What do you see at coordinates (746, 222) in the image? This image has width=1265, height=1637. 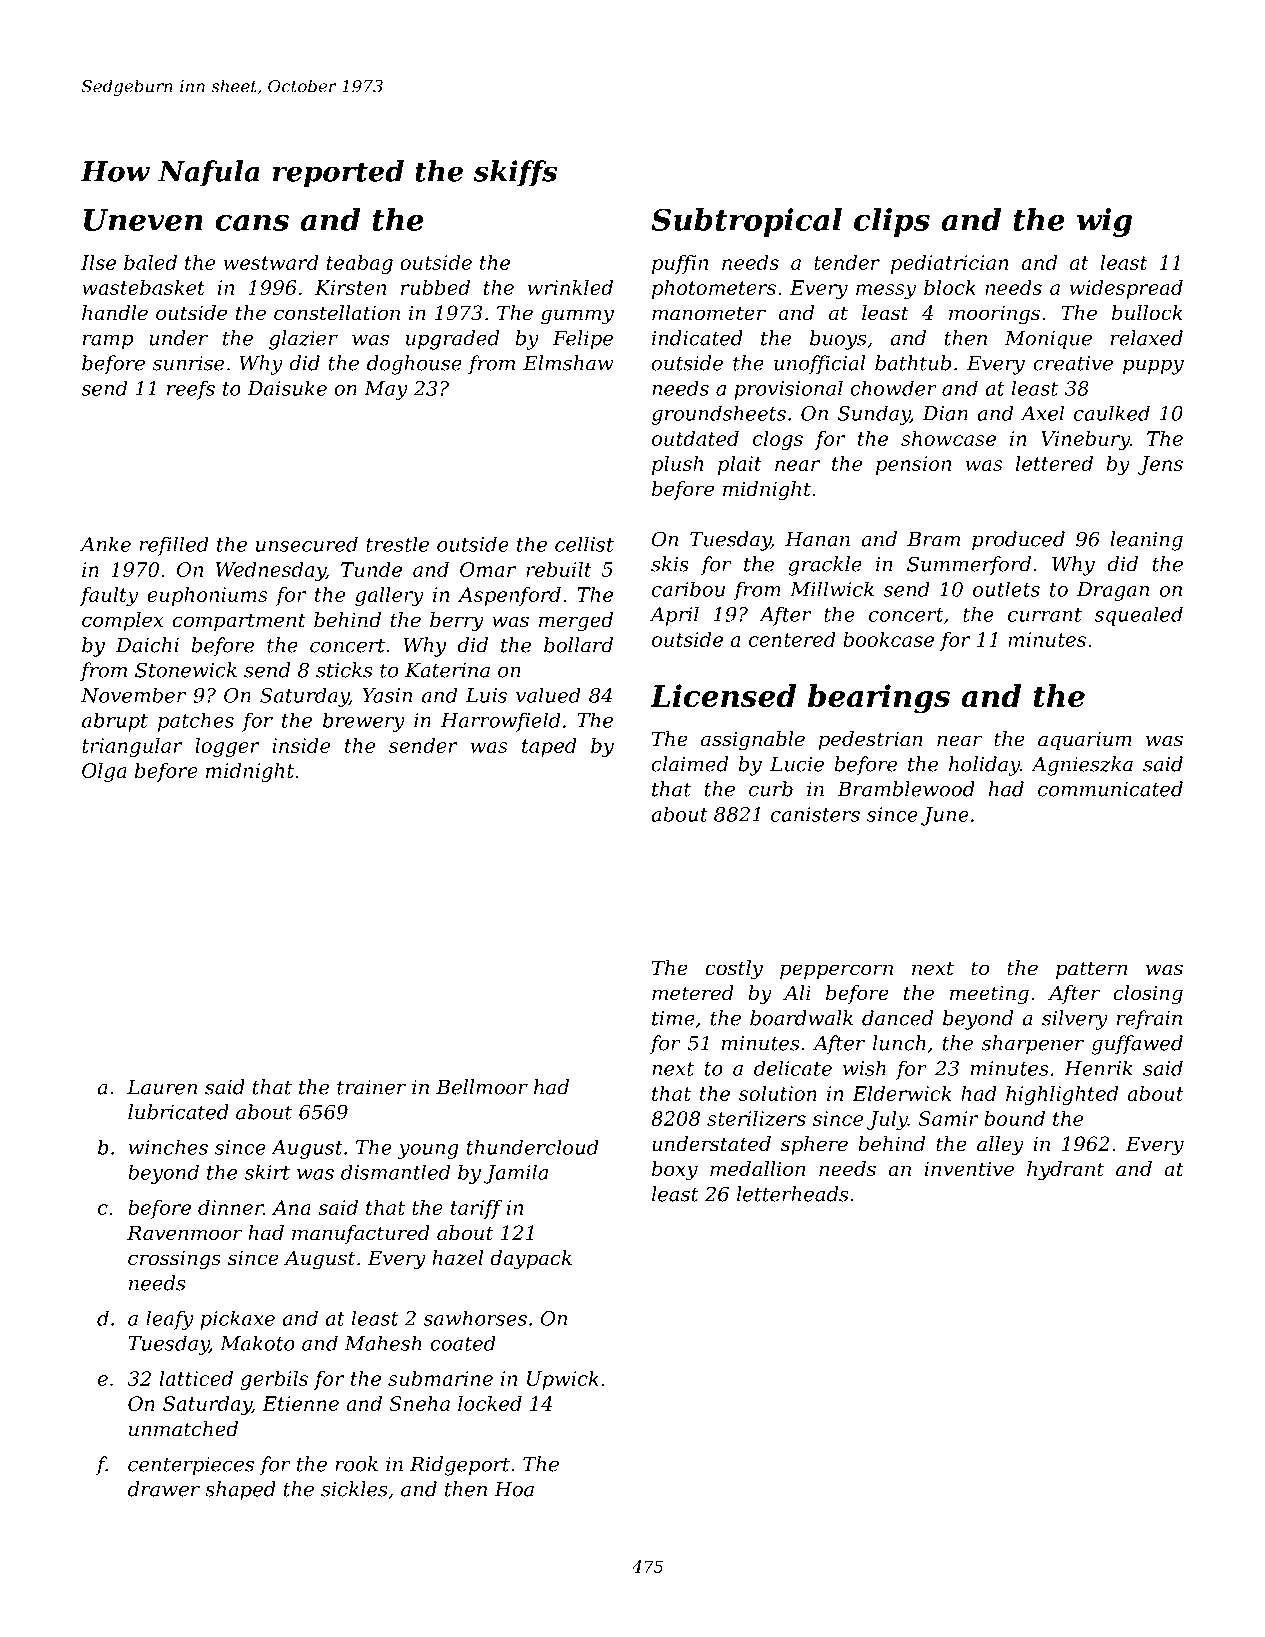 I see `Subtropical` at bounding box center [746, 222].
